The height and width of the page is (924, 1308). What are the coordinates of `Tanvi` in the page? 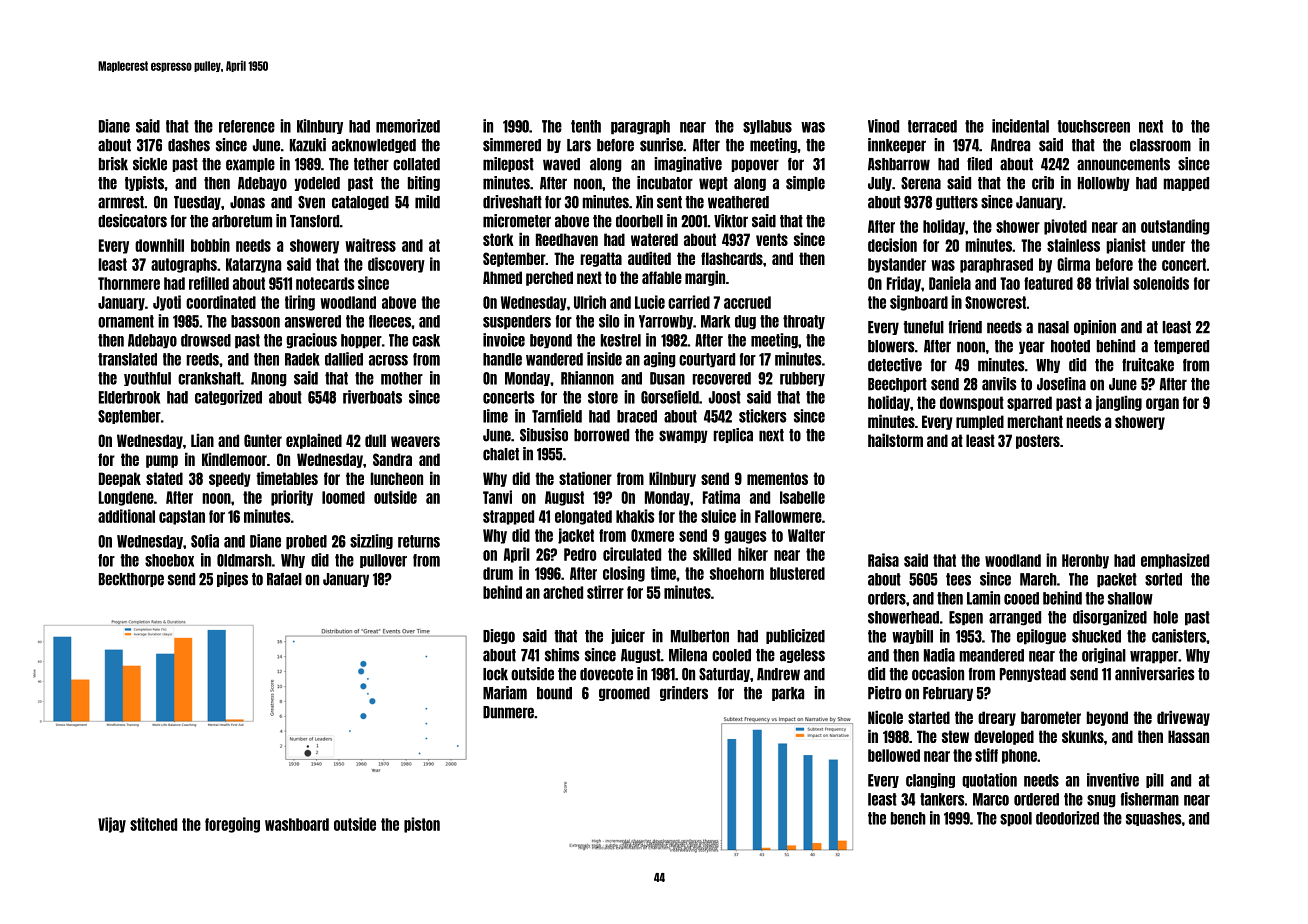 It's located at (497, 497).
